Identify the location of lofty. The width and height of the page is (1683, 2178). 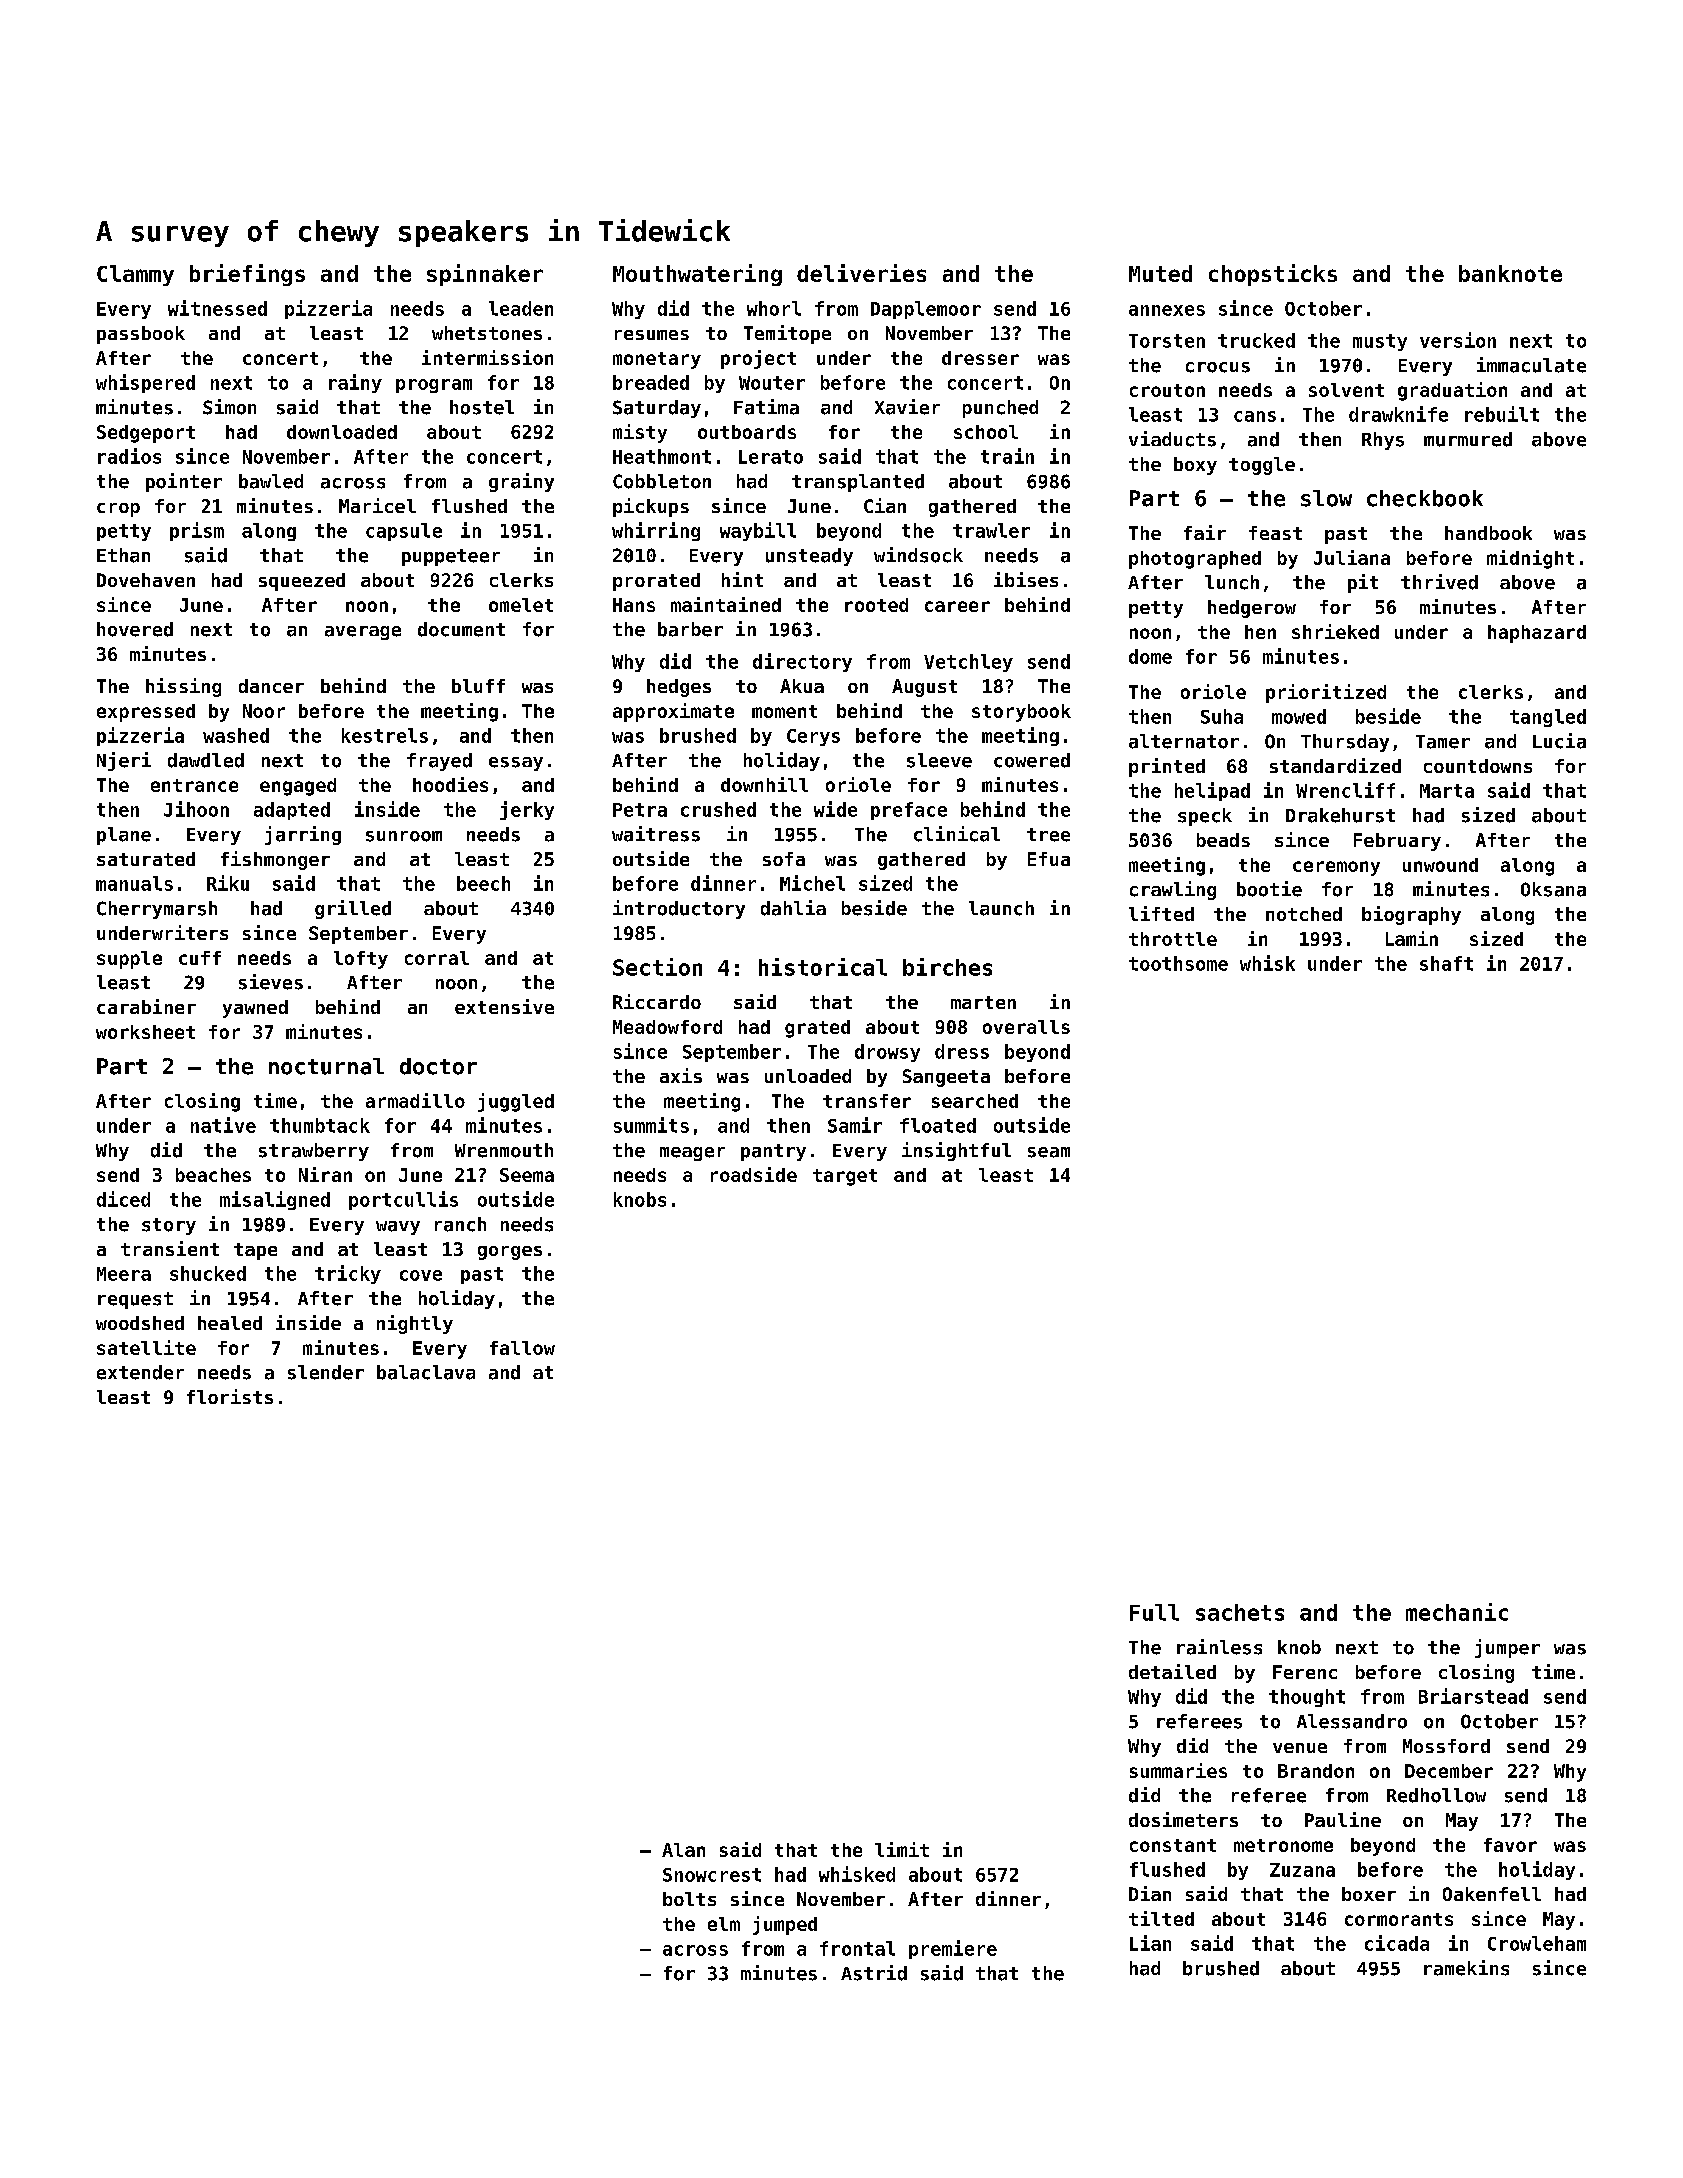
(361, 960).
